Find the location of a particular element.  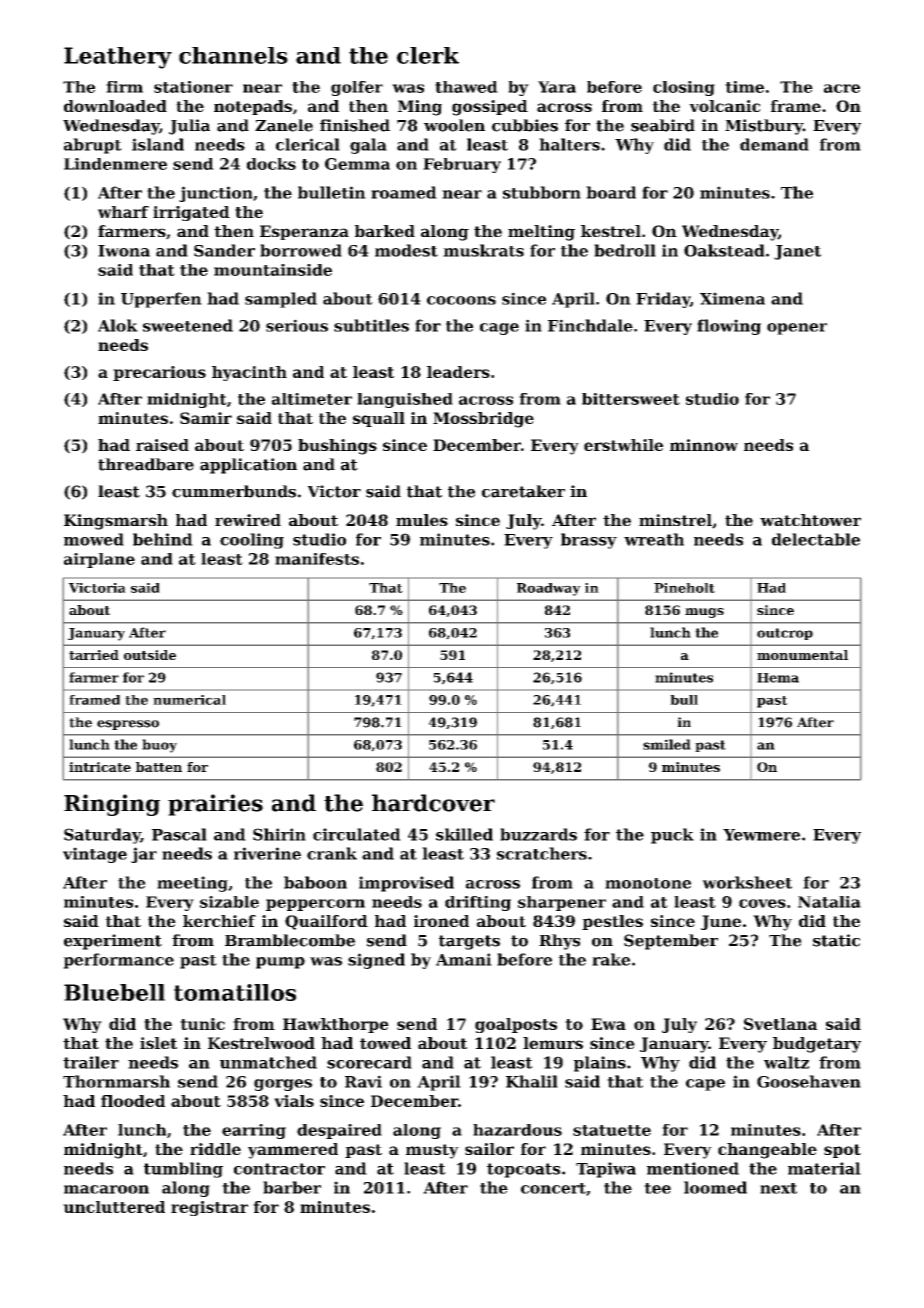

acre is located at coordinates (842, 88).
